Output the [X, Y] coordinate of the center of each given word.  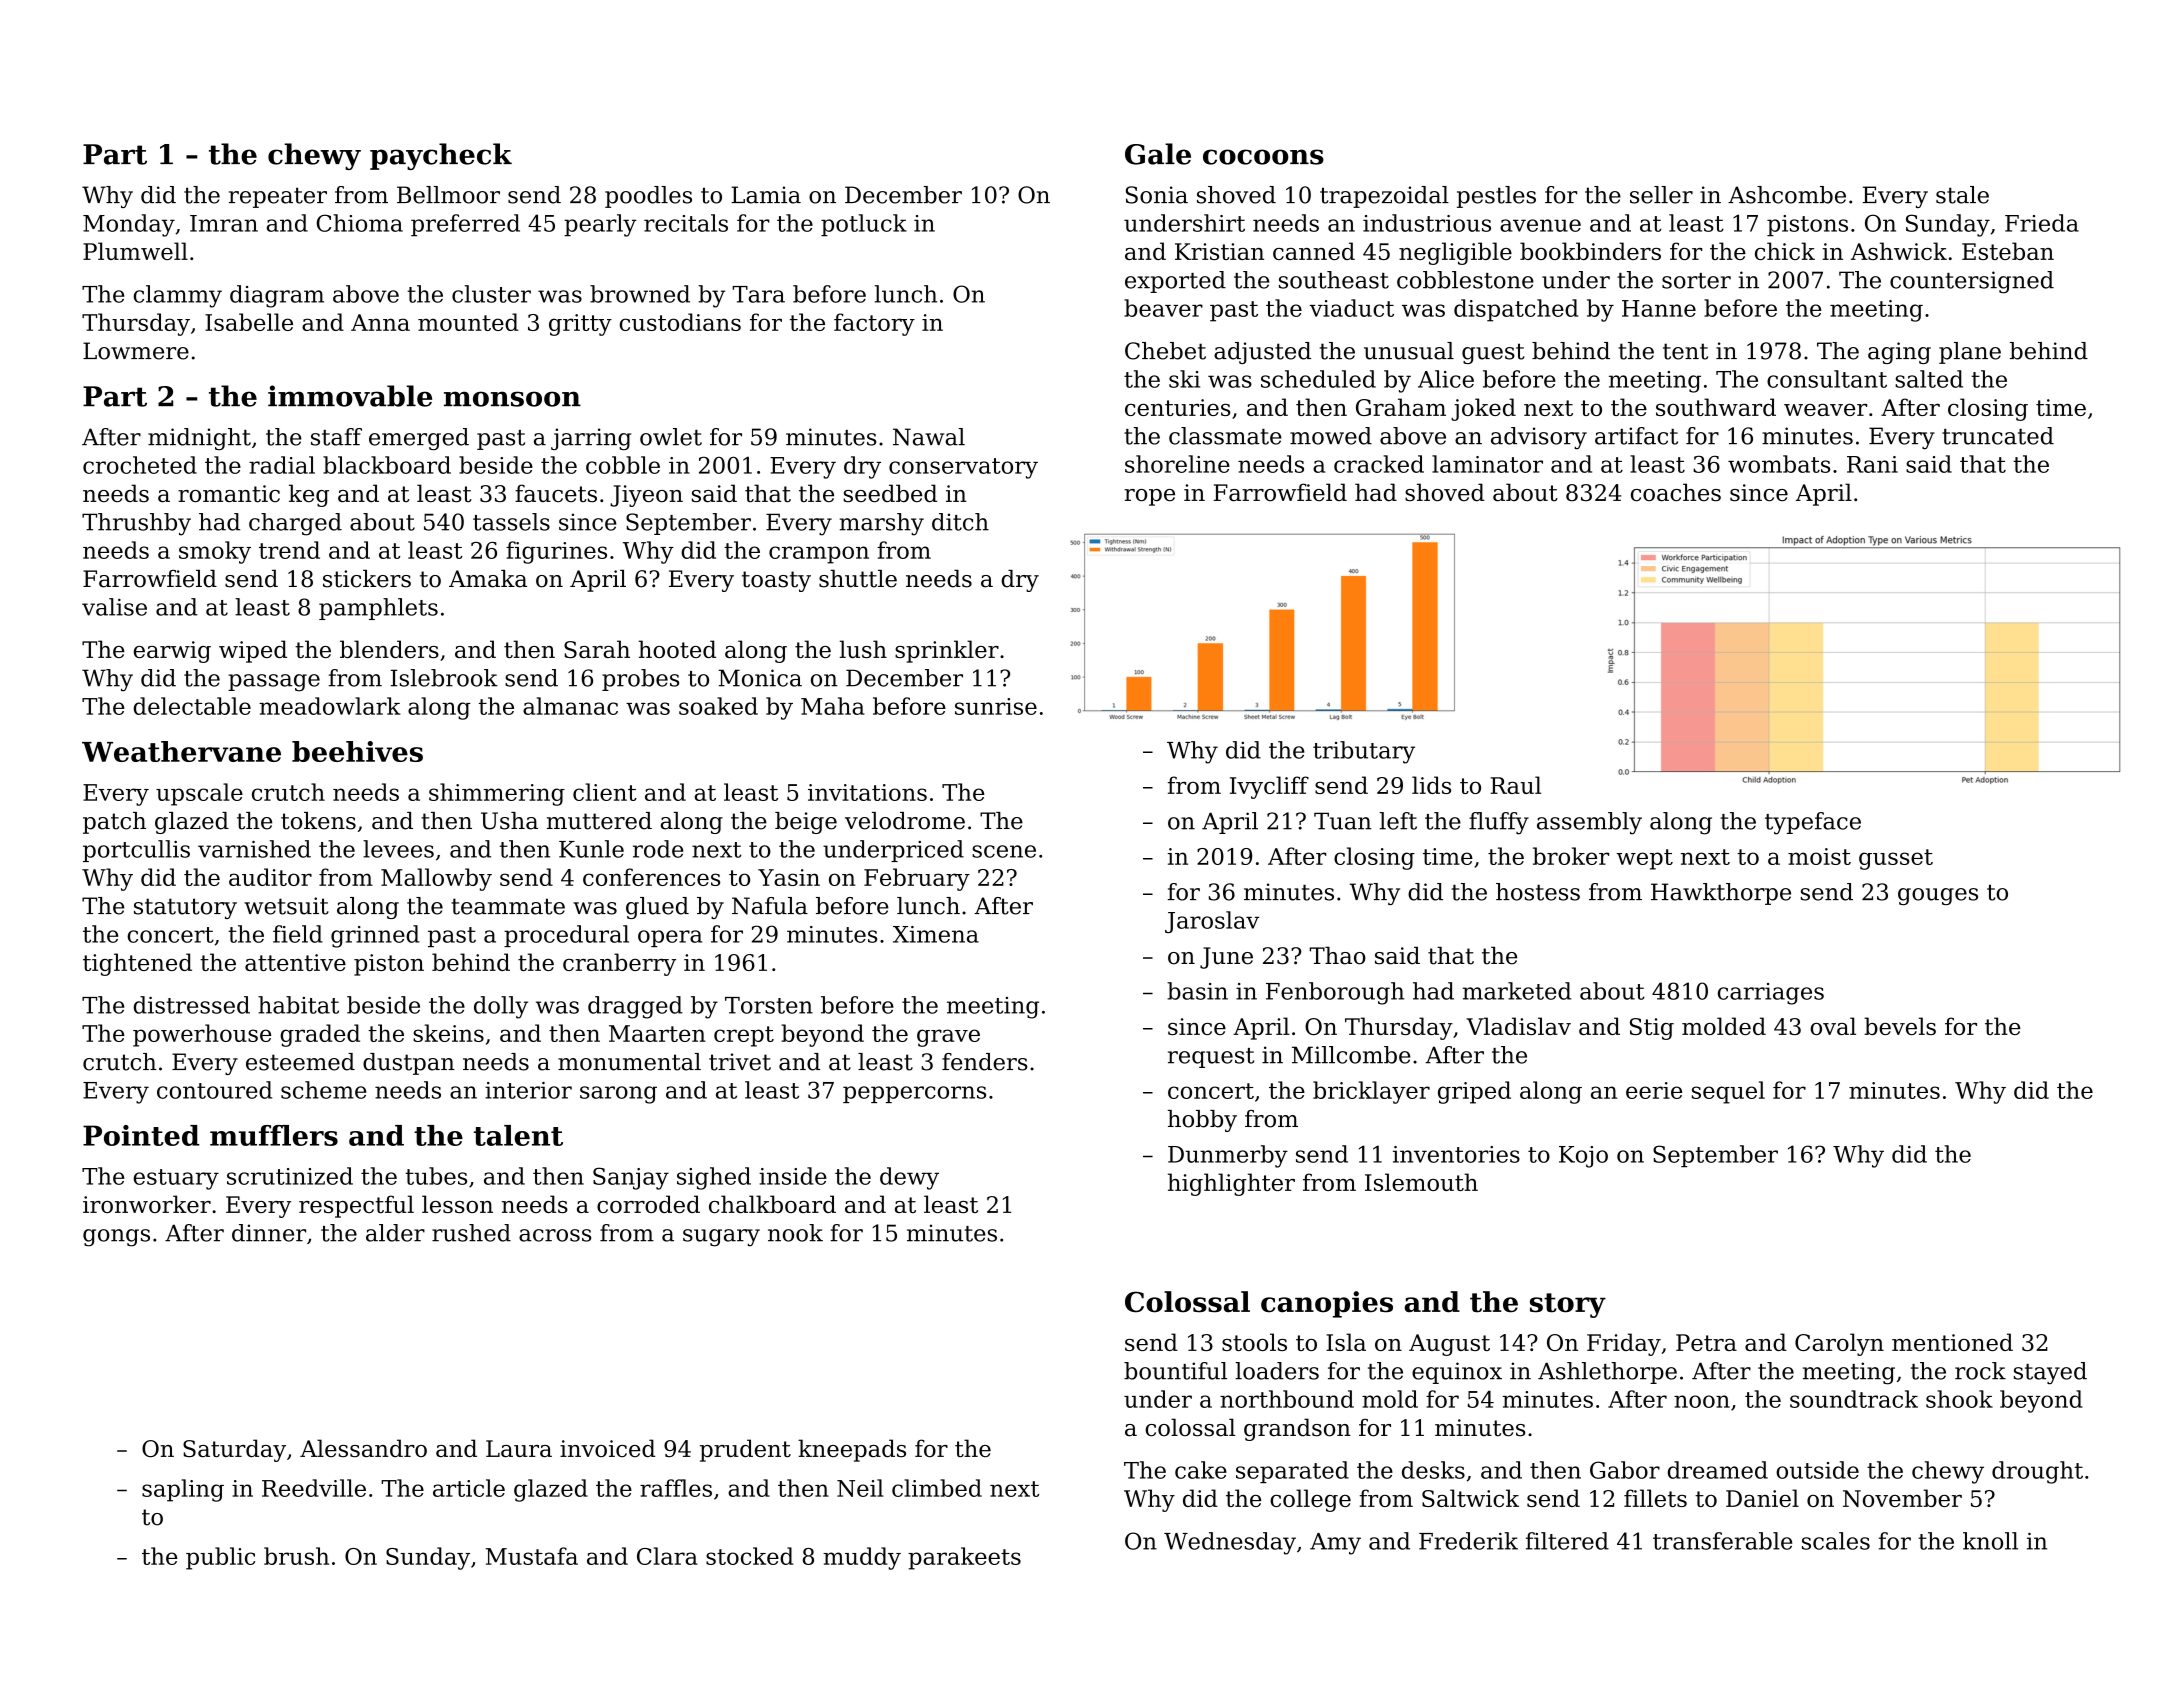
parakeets [964, 1558]
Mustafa [532, 1556]
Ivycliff [1269, 787]
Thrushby [136, 524]
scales [1836, 1541]
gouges [1938, 896]
